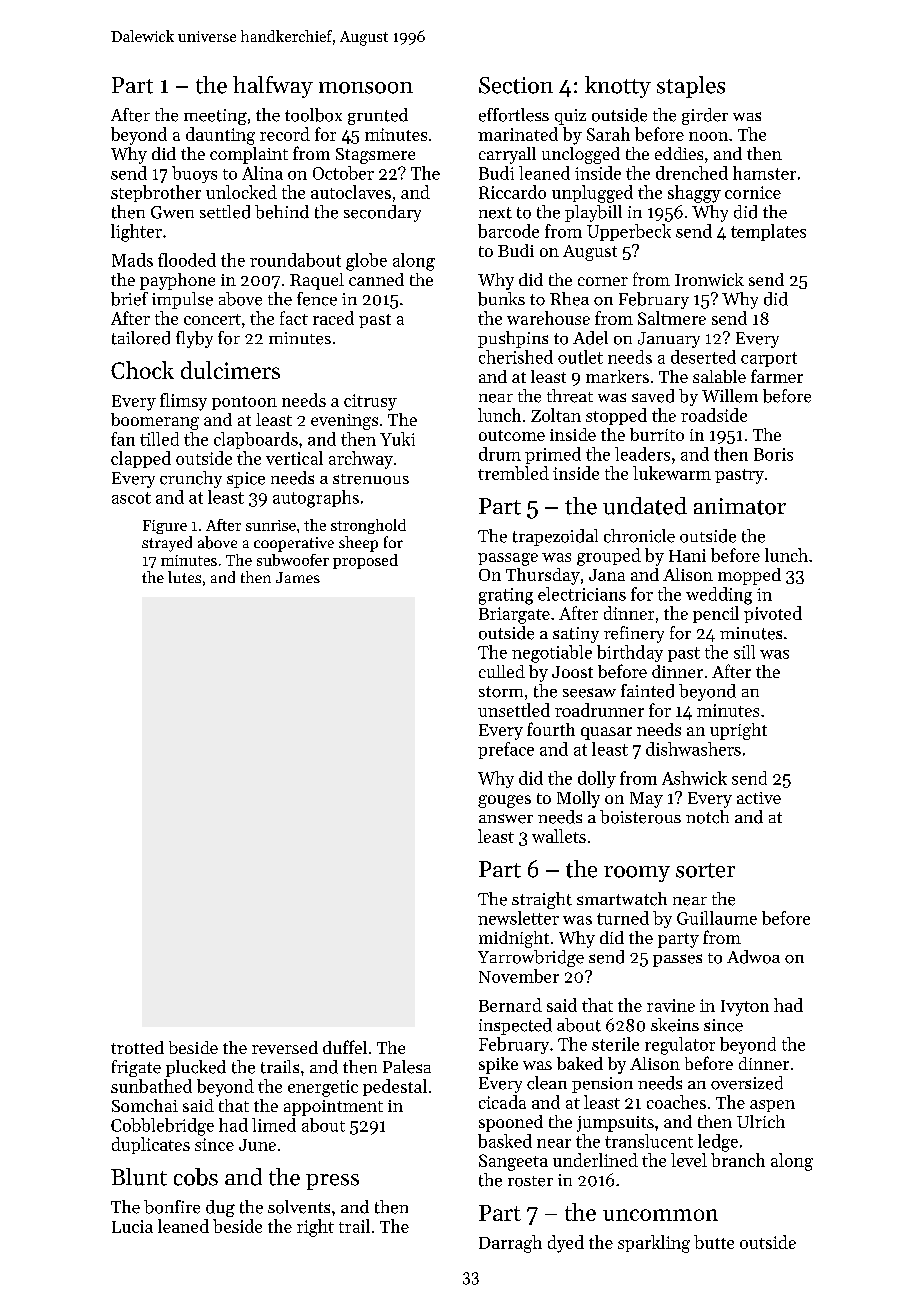  Describe the element at coordinates (759, 798) in the screenshot. I see `active` at that location.
